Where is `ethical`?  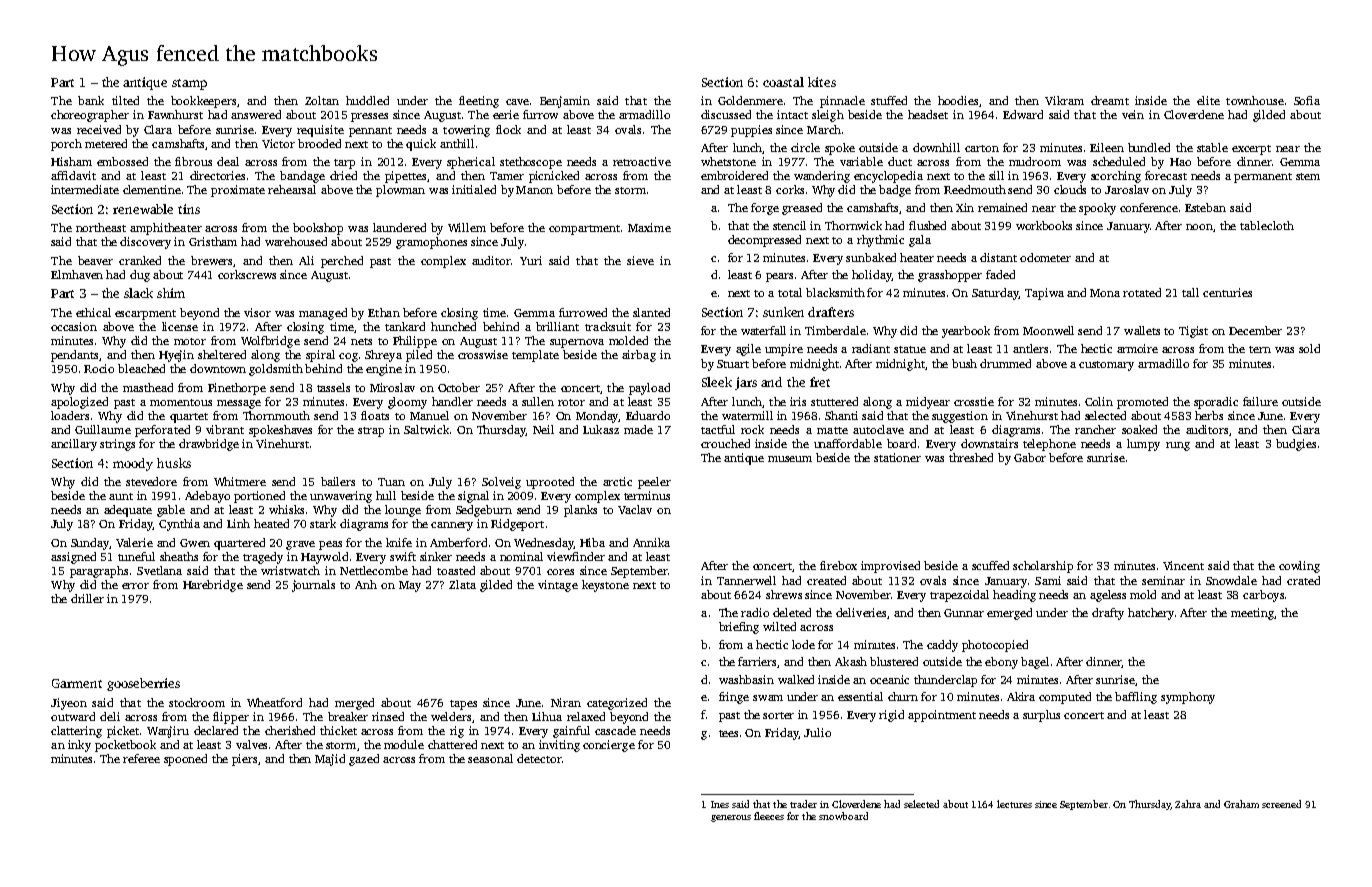 ethical is located at coordinates (93, 312).
